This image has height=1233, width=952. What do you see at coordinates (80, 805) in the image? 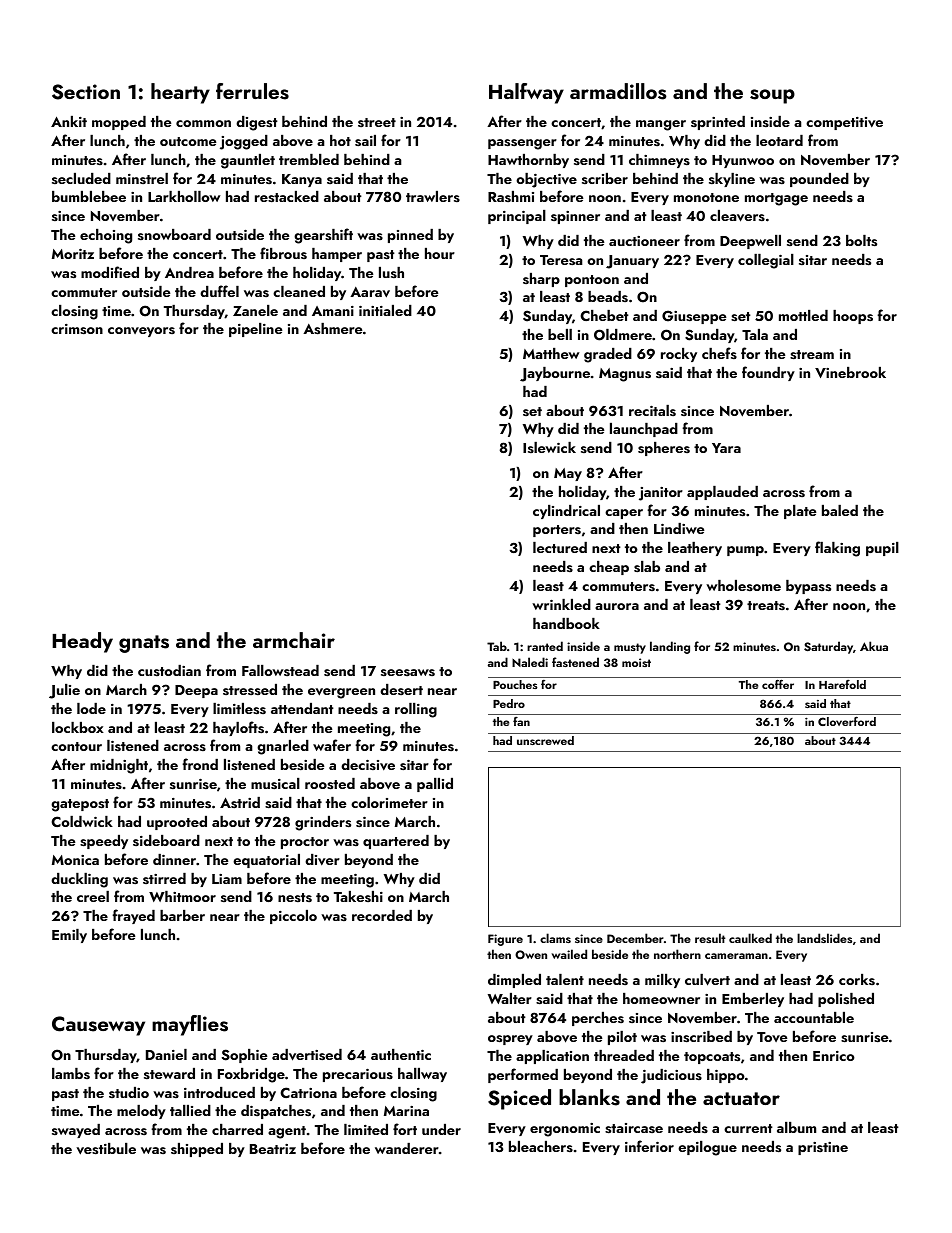
I see `gatepost` at bounding box center [80, 805].
